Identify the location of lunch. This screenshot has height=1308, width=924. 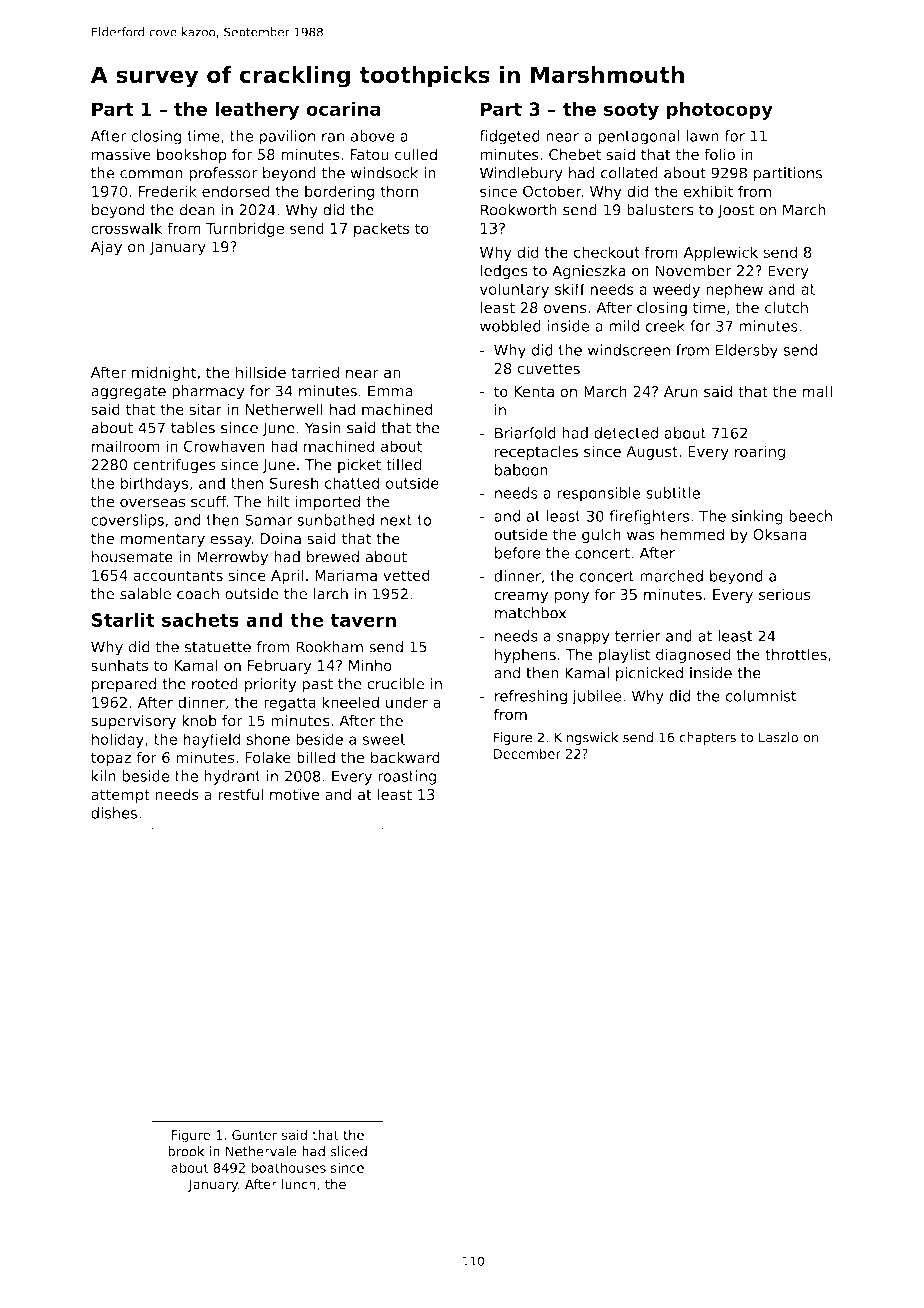
(299, 1184).
